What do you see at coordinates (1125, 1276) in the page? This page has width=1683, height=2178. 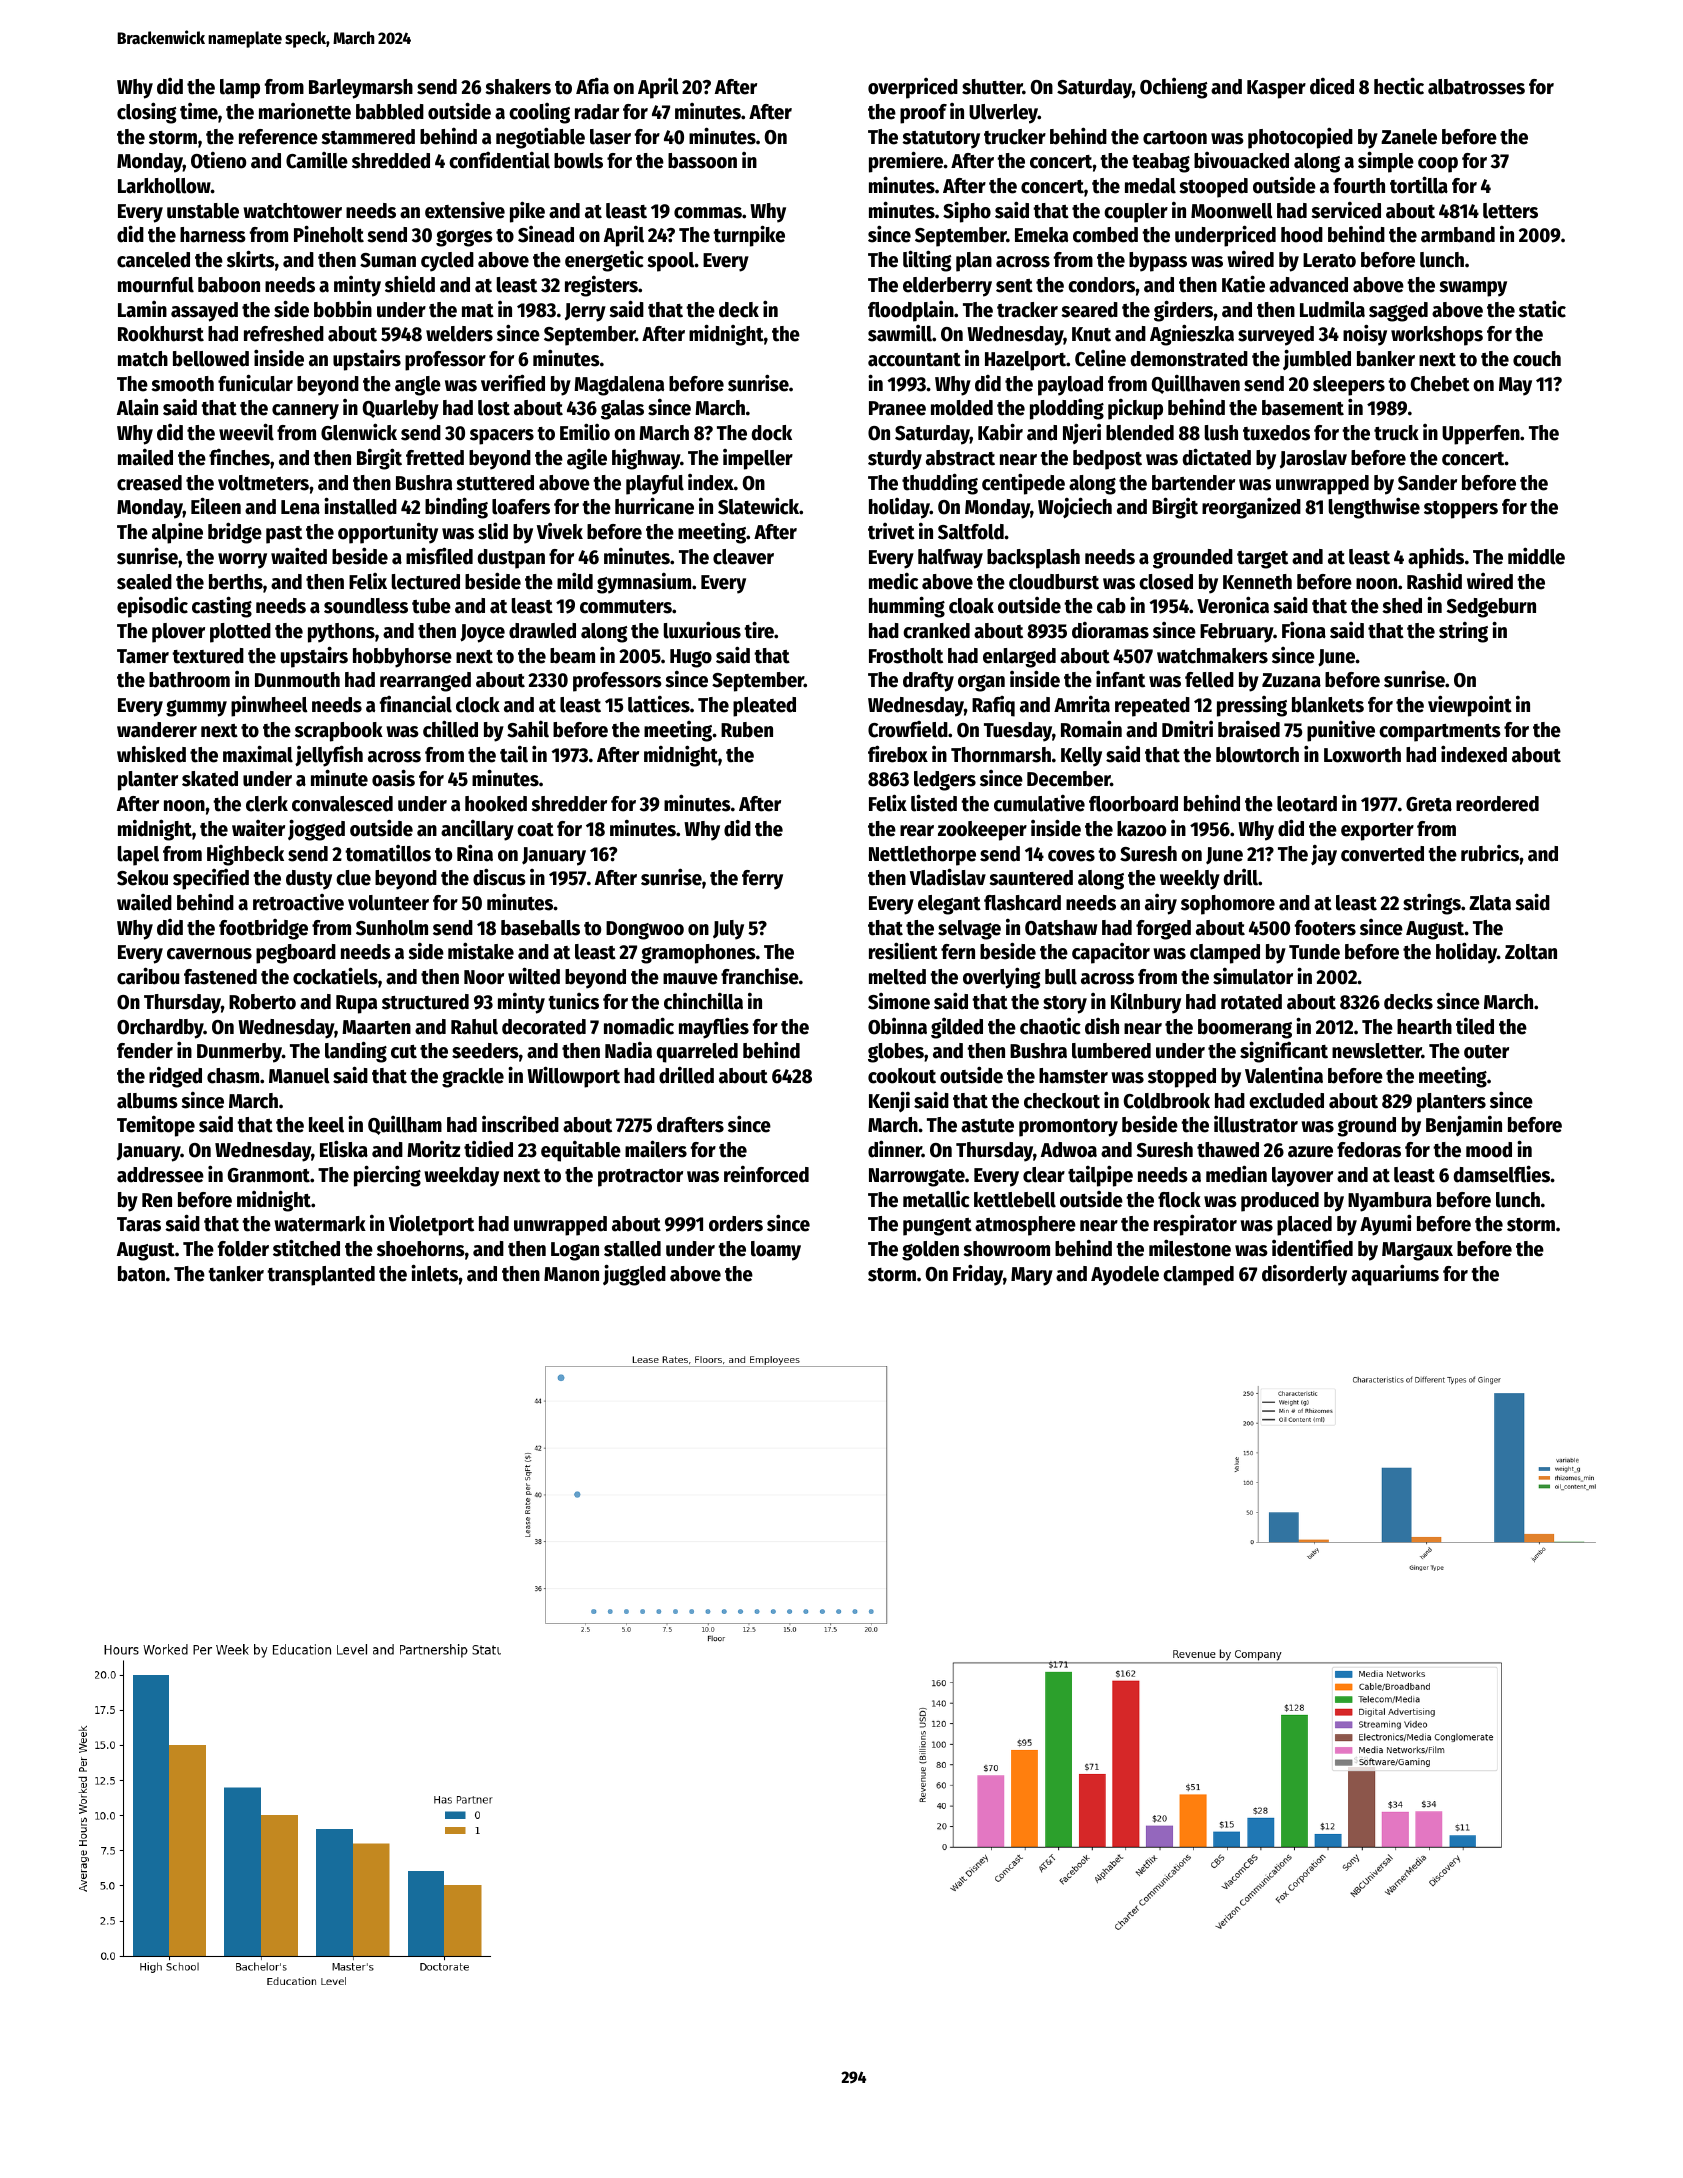 I see `Ayodele` at bounding box center [1125, 1276].
